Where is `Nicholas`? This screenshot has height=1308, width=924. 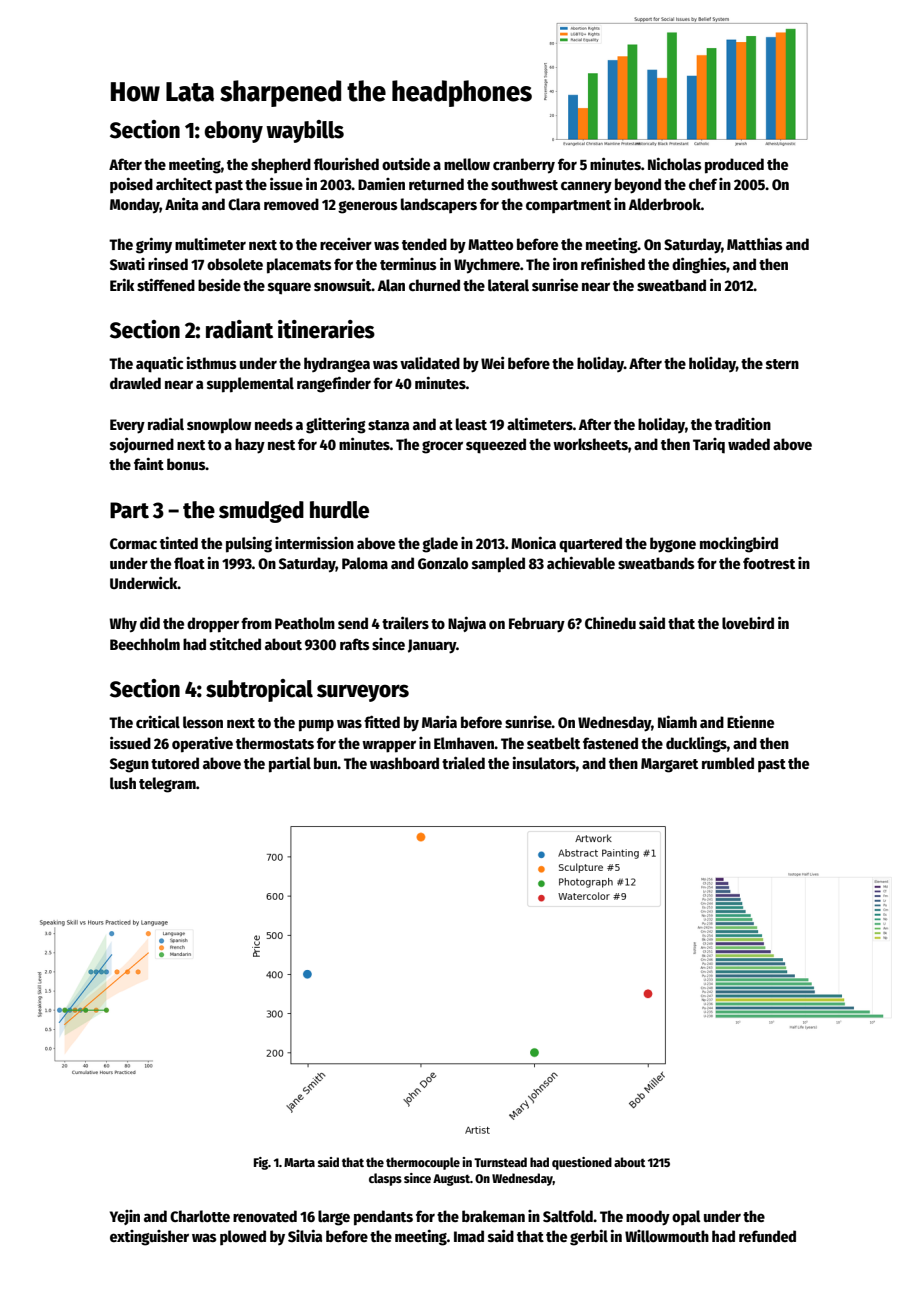
Nicholas is located at coordinates (675, 163).
